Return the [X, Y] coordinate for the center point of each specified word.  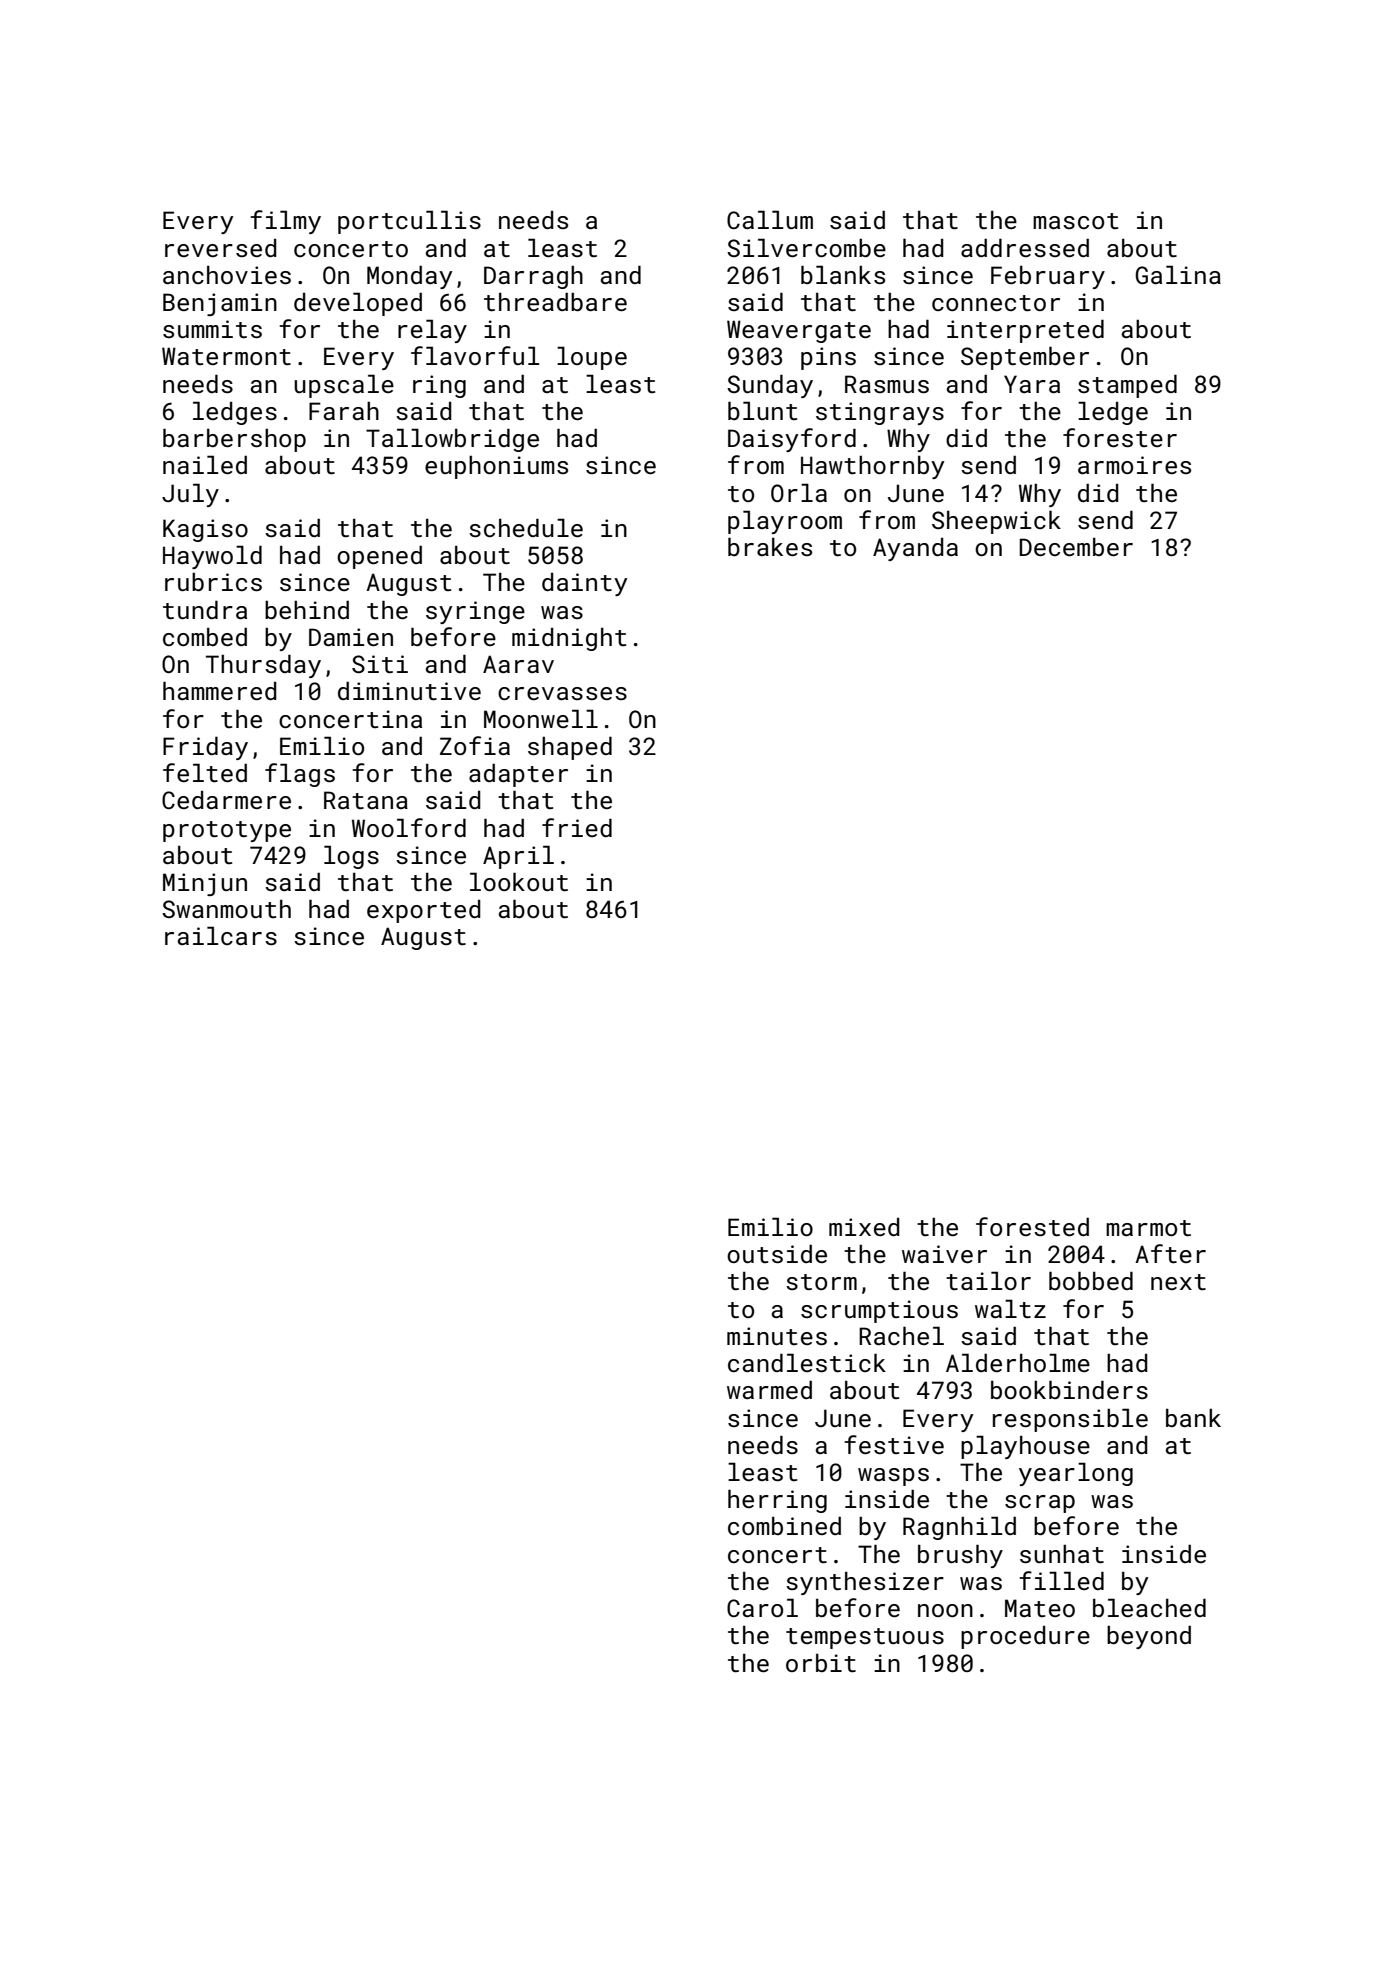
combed [205, 636]
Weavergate [799, 331]
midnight [569, 639]
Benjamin [220, 304]
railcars [221, 935]
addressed [1025, 247]
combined [784, 1525]
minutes [777, 1336]
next [1178, 1282]
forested [1032, 1226]
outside [777, 1253]
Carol [762, 1607]
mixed [864, 1227]
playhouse [1025, 1447]
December [1076, 546]
